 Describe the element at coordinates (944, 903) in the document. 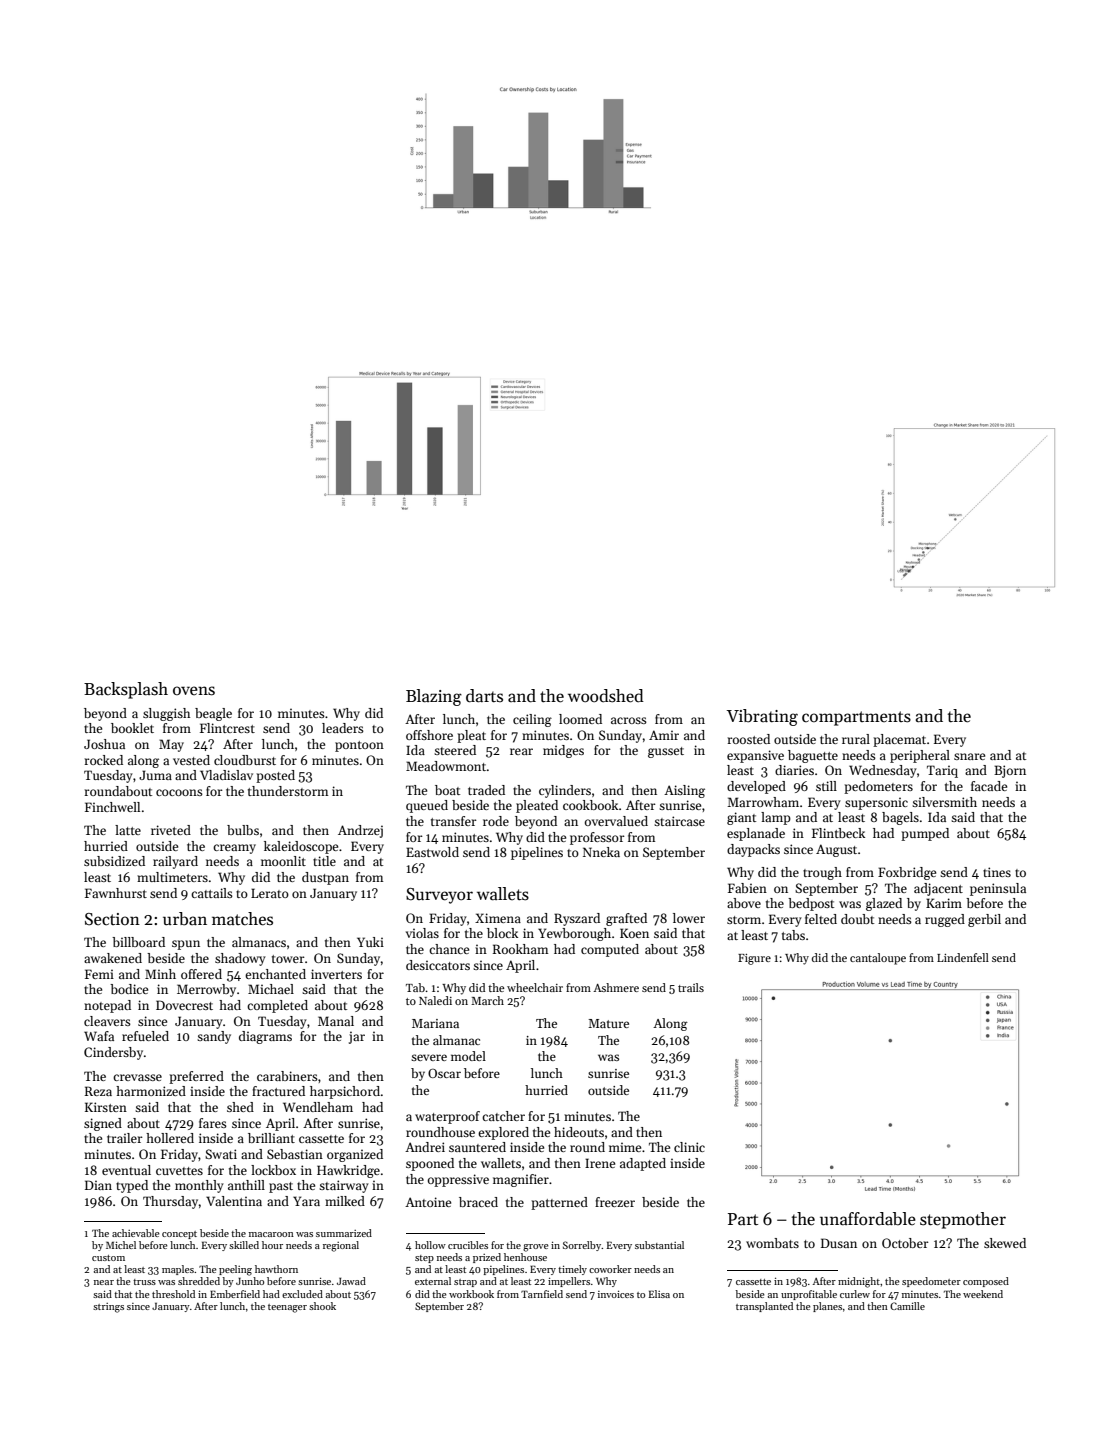

I see `Karim` at that location.
